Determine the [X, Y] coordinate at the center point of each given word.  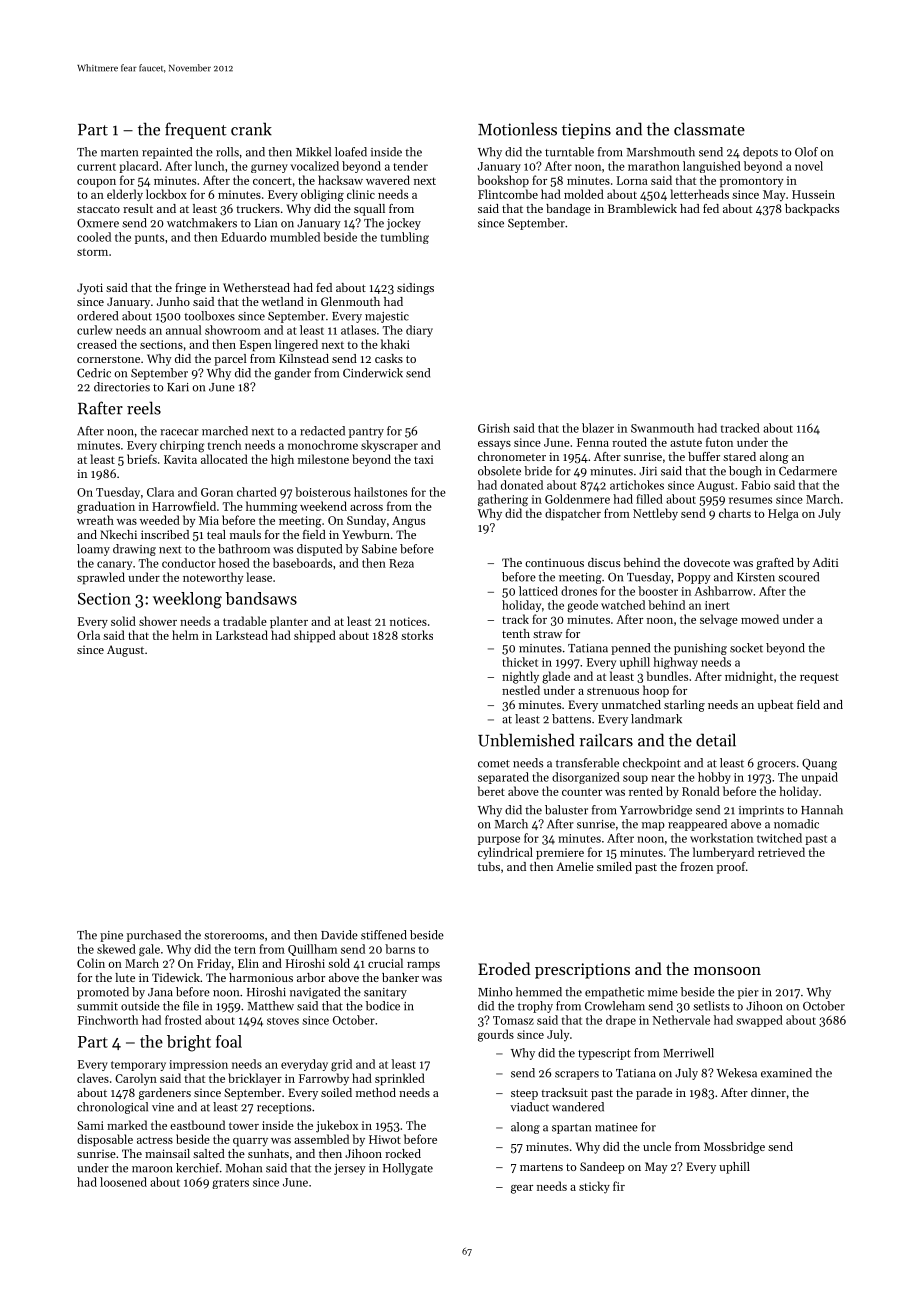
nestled [521, 690]
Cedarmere [808, 471]
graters [230, 1184]
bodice [383, 1006]
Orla [88, 635]
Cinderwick [373, 373]
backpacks [812, 210]
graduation [106, 507]
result [138, 208]
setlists [711, 1006]
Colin [91, 963]
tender [410, 166]
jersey [350, 1169]
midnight [749, 677]
